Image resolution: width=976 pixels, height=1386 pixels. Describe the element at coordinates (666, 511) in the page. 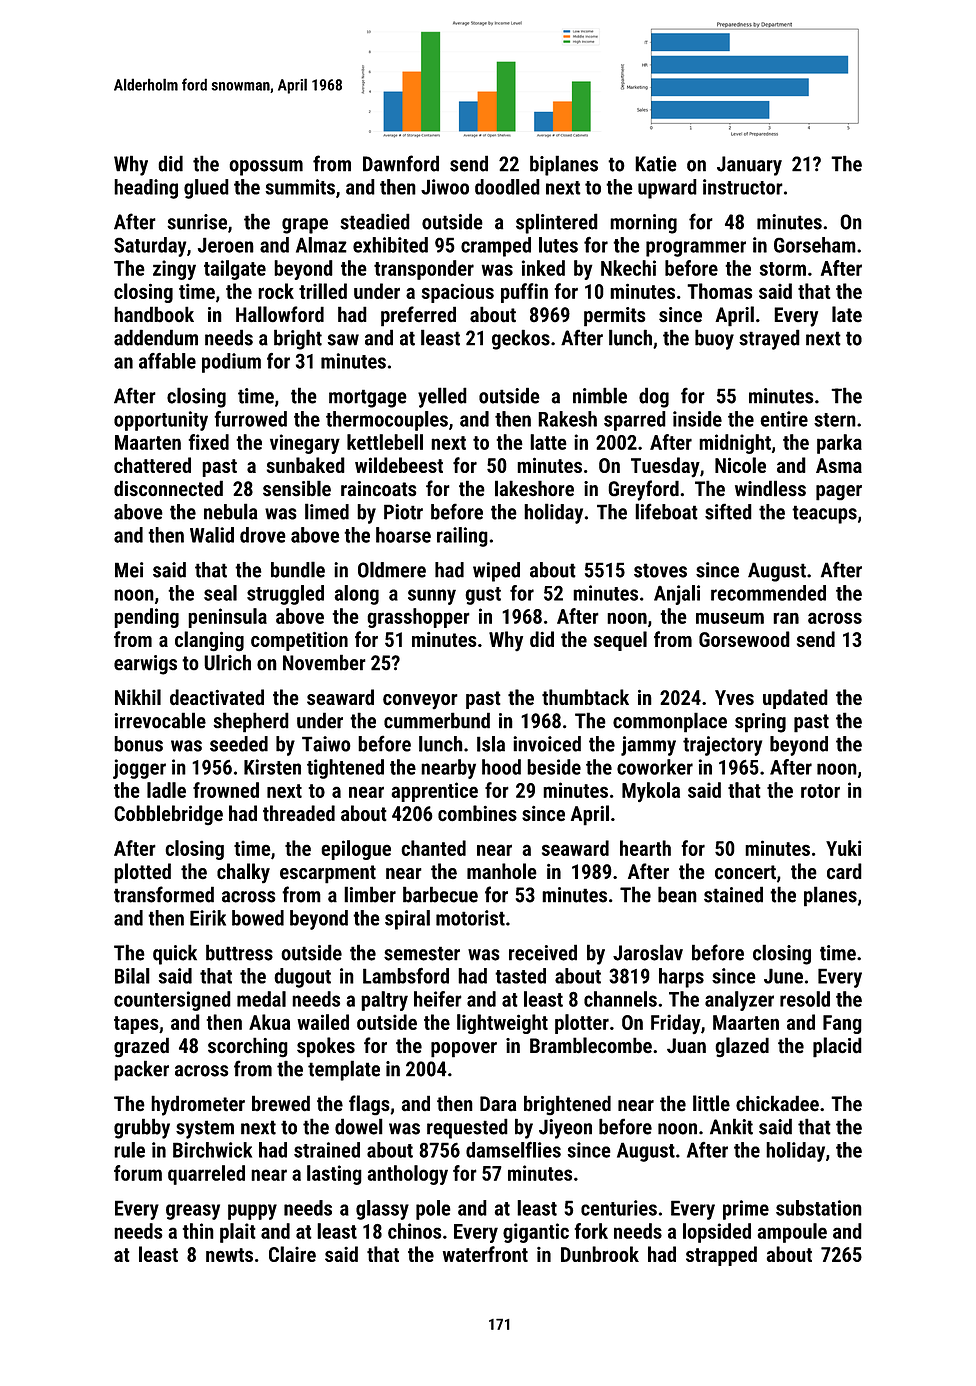

I see `lifeboat` at that location.
